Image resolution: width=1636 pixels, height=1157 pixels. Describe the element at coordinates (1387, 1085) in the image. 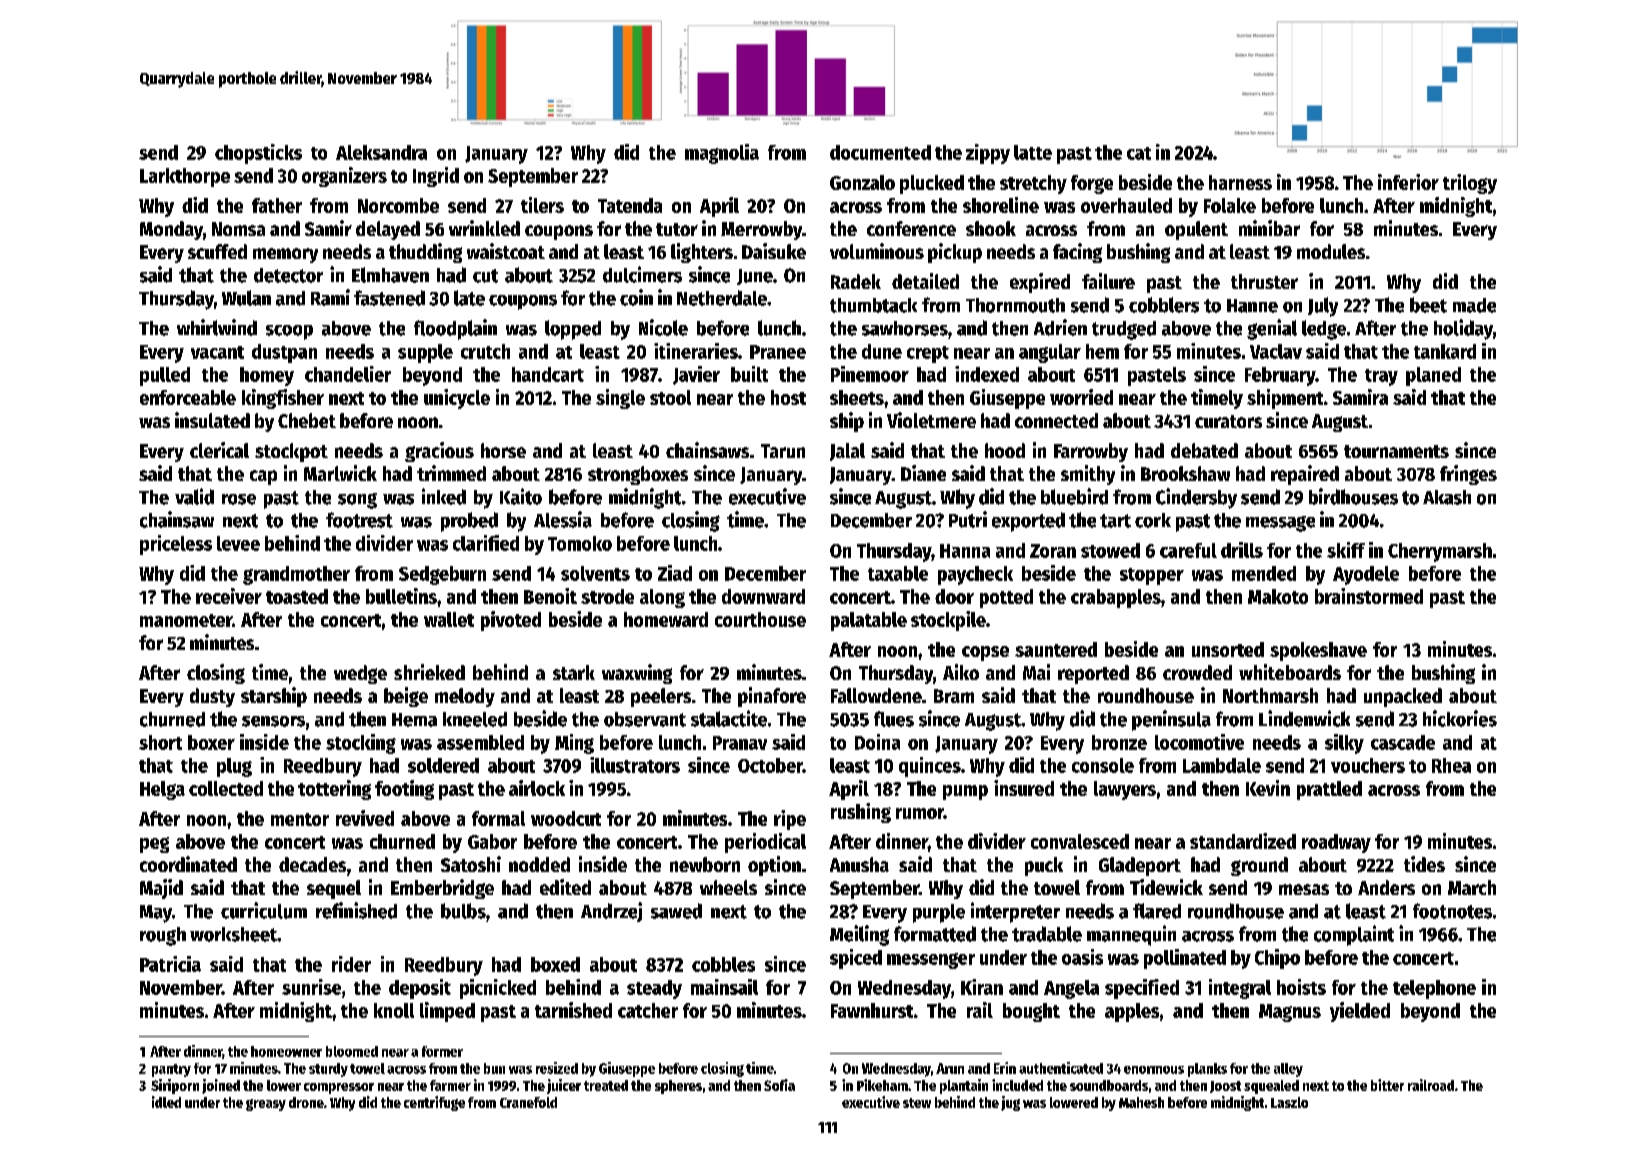

I see `bitter` at that location.
